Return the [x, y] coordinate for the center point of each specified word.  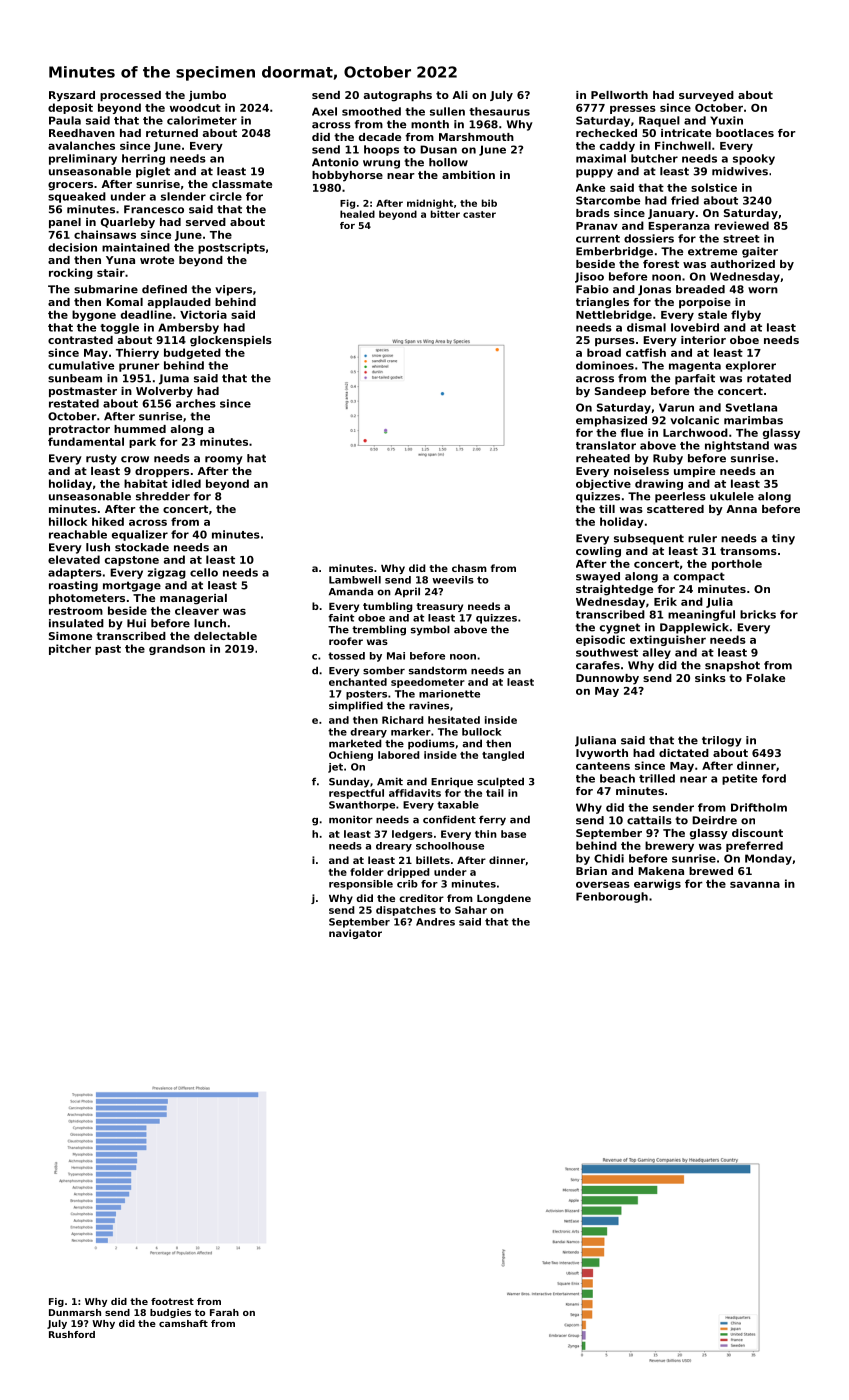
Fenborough [612, 897]
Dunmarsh [75, 1312]
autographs [398, 96]
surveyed [706, 96]
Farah [224, 1312]
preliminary [83, 159]
